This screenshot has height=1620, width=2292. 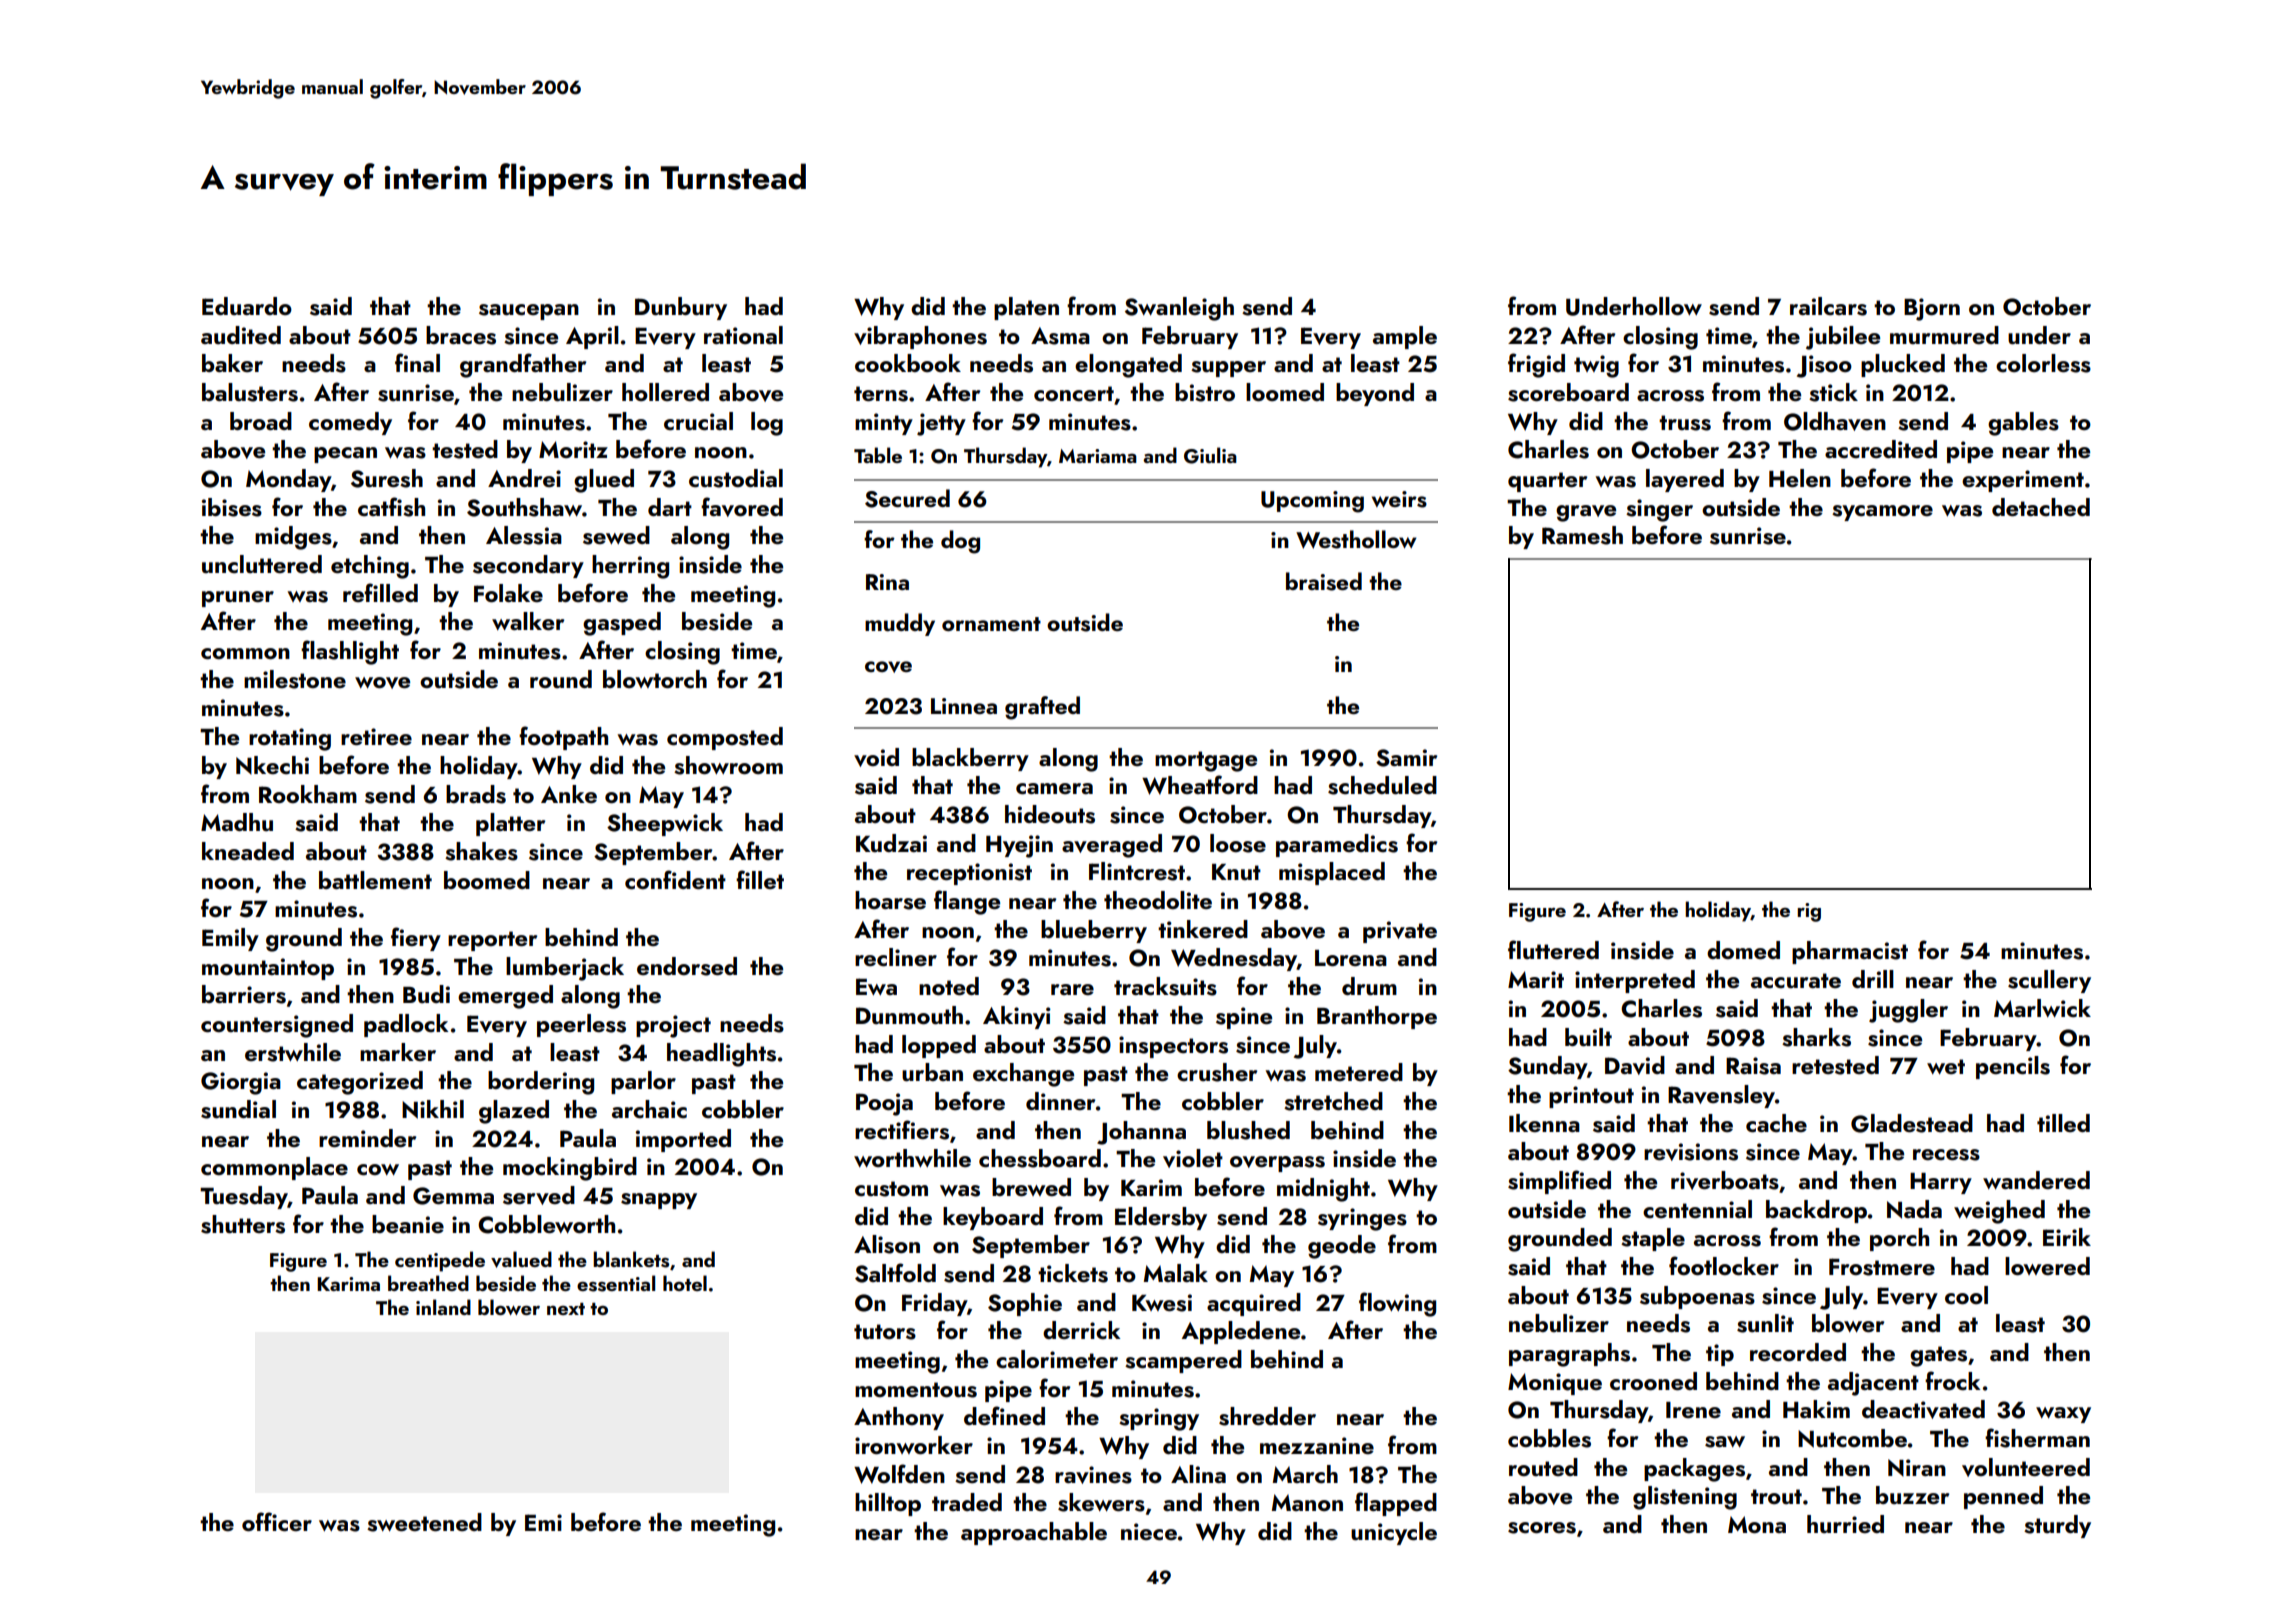 I want to click on inland, so click(x=443, y=1307).
